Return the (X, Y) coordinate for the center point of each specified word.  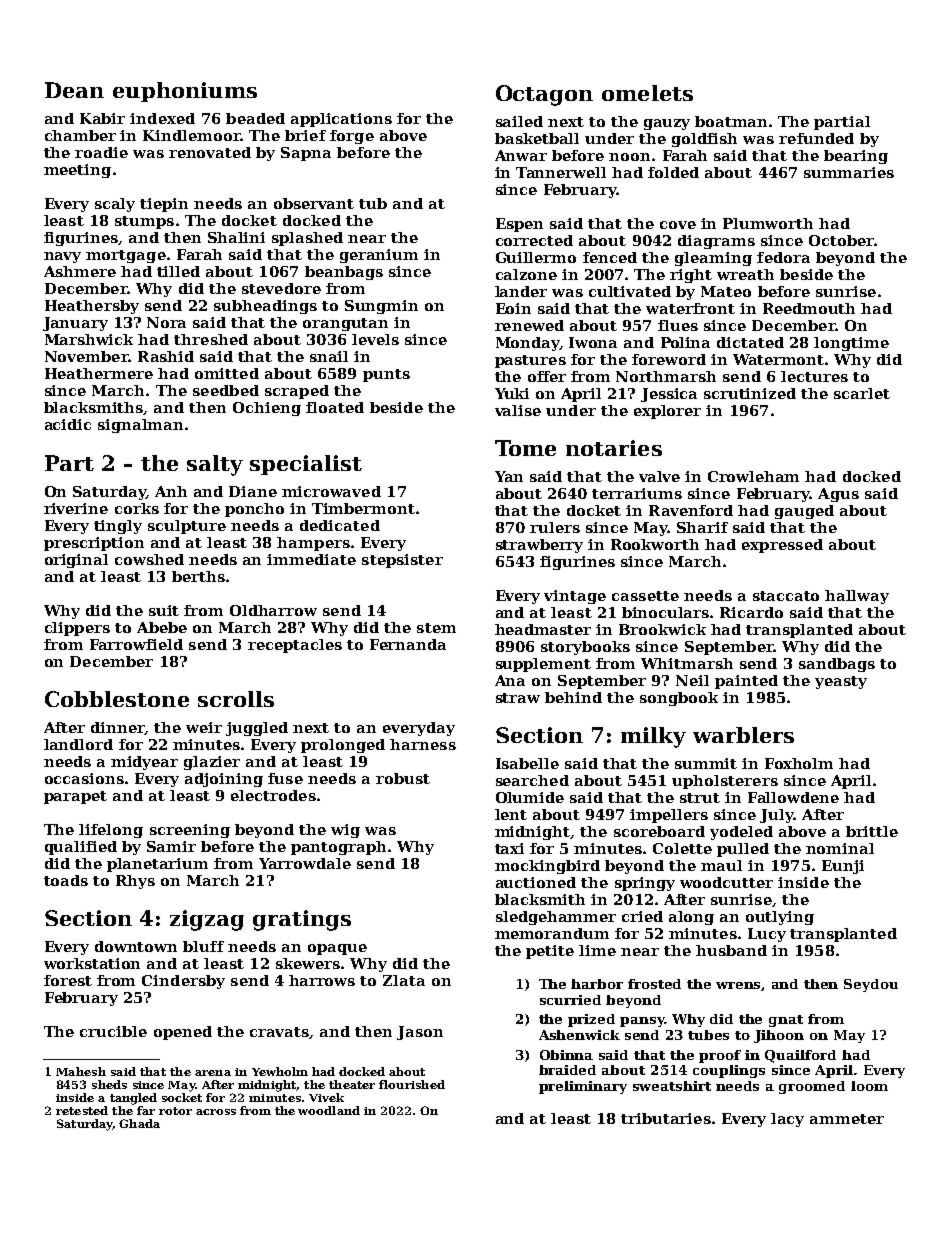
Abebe (162, 627)
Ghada (139, 1123)
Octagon (544, 95)
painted (746, 682)
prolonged (343, 746)
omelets (647, 93)
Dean (74, 90)
